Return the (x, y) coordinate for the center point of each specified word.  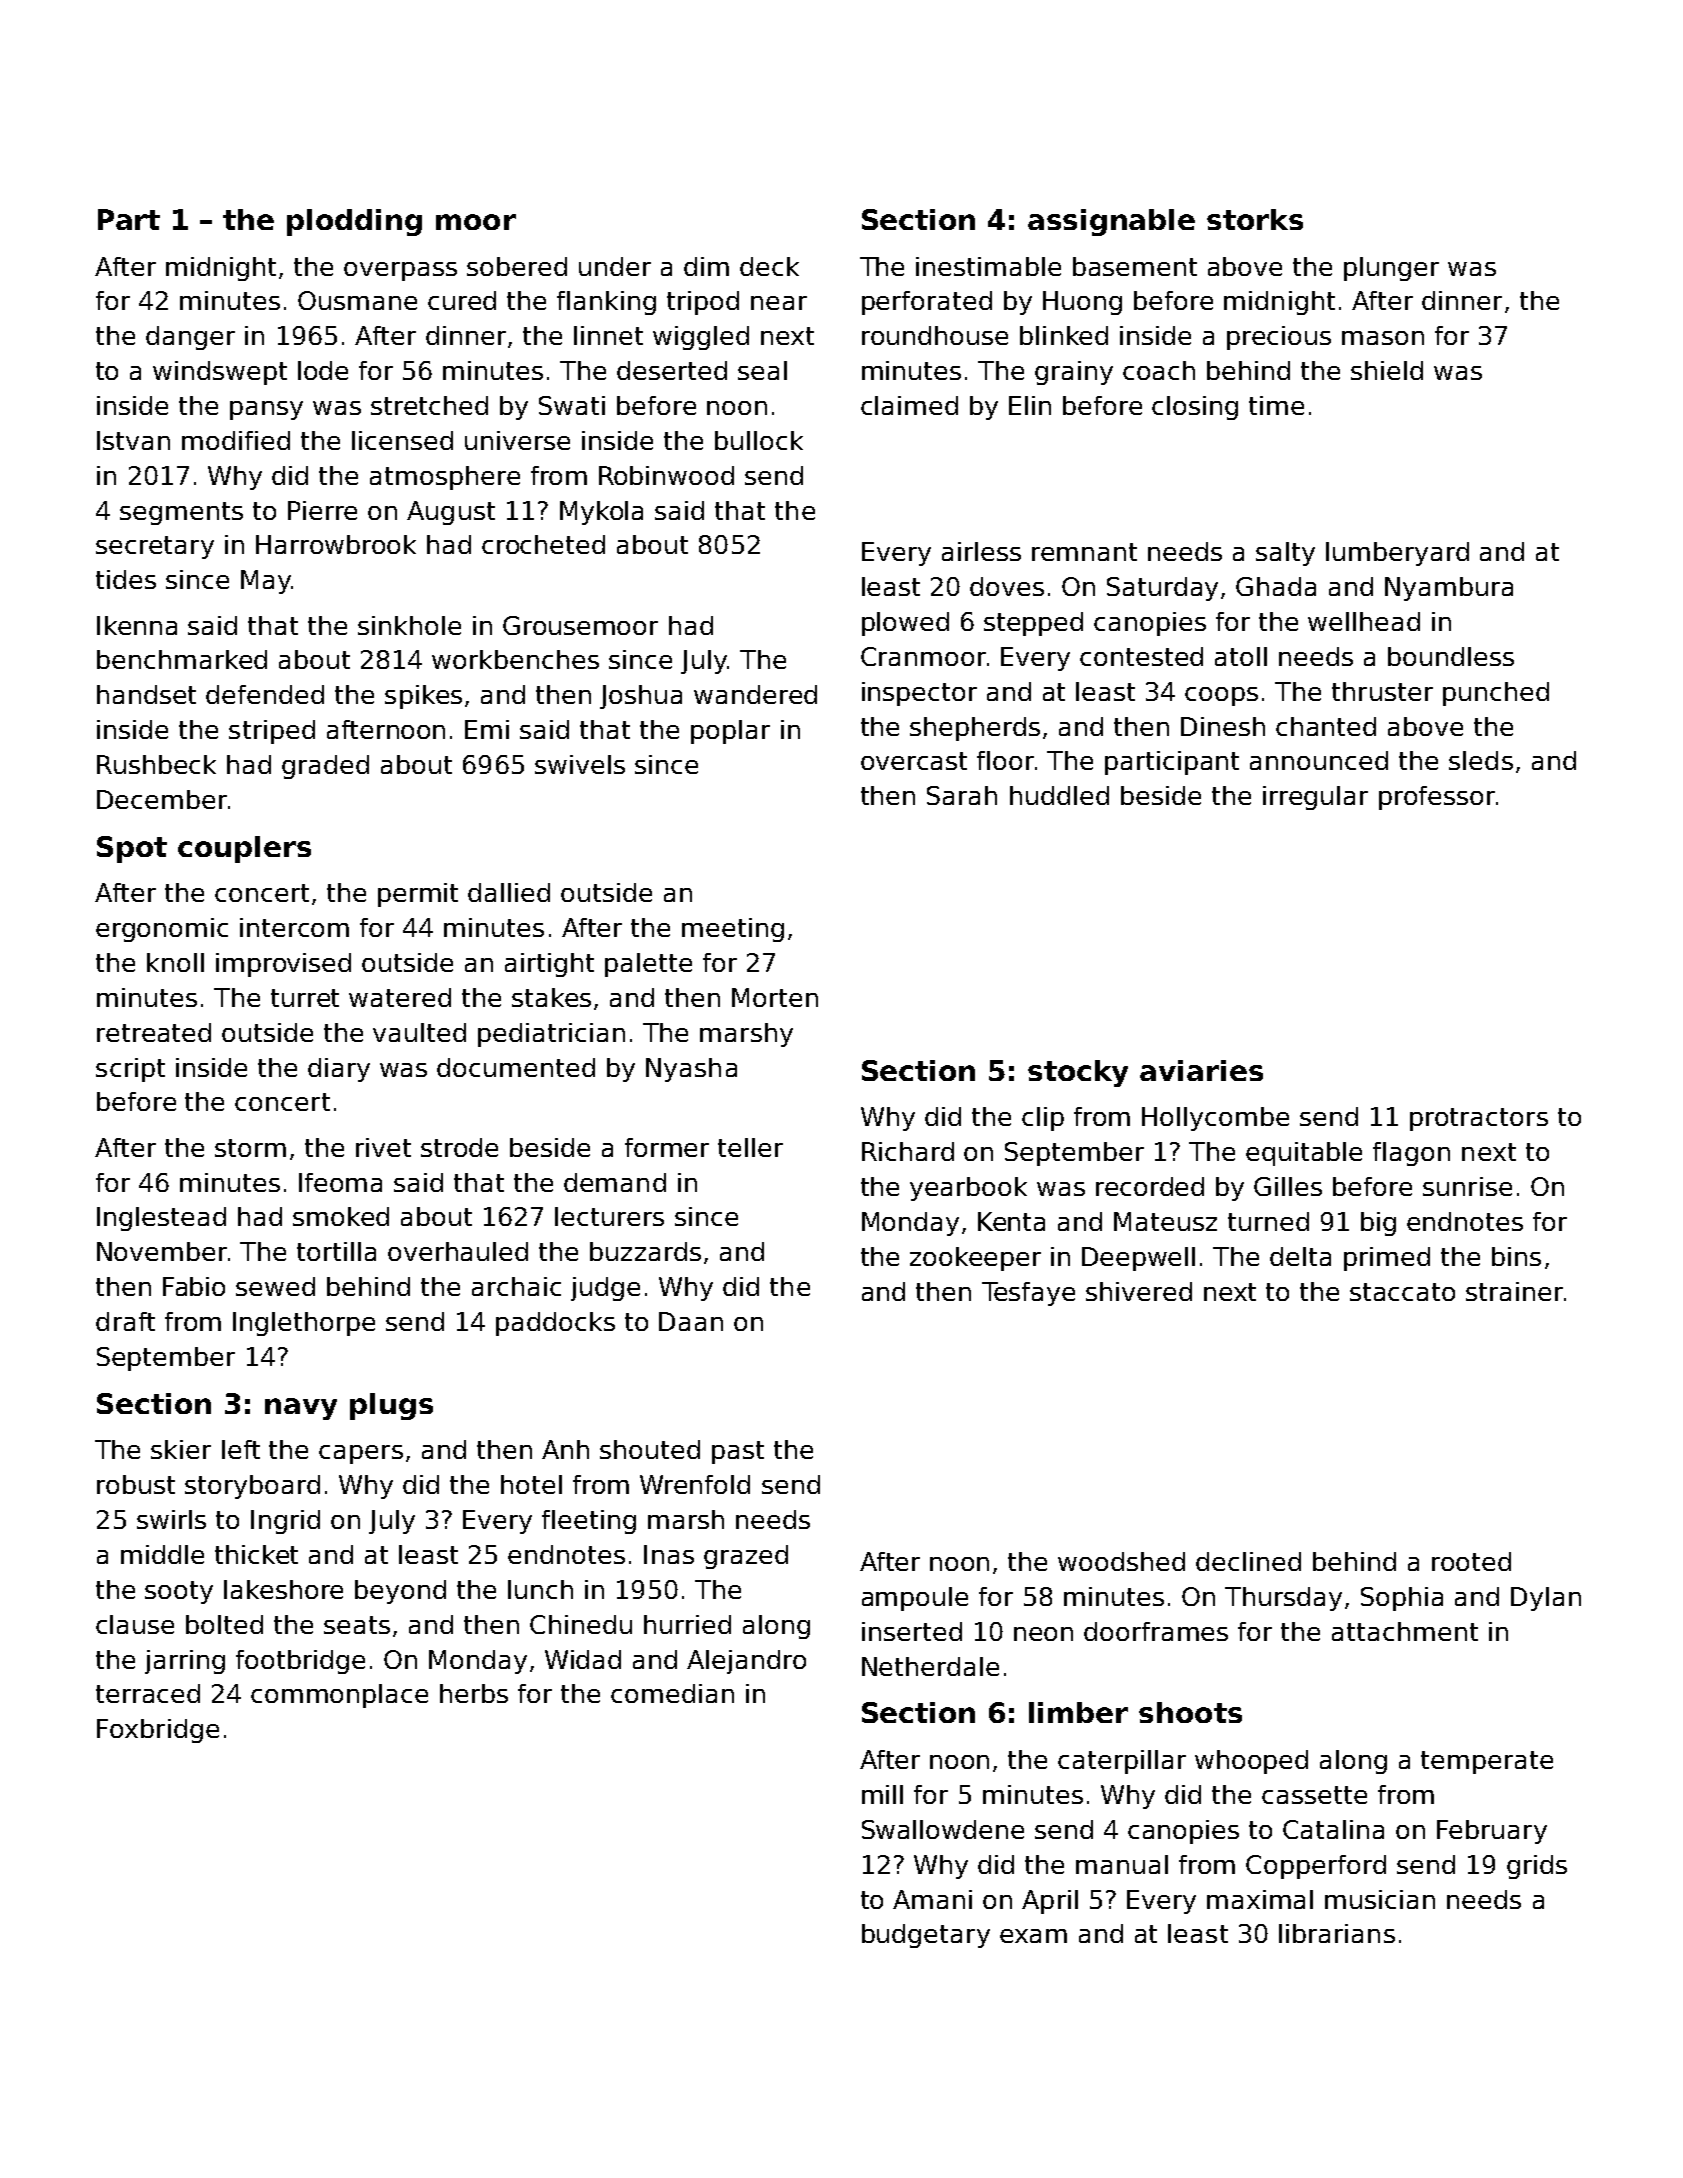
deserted (672, 370)
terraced (148, 1693)
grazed (746, 1557)
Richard (908, 1151)
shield (1387, 370)
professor (1437, 798)
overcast (914, 761)
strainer (1514, 1291)
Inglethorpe (304, 1324)
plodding (354, 222)
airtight (549, 965)
